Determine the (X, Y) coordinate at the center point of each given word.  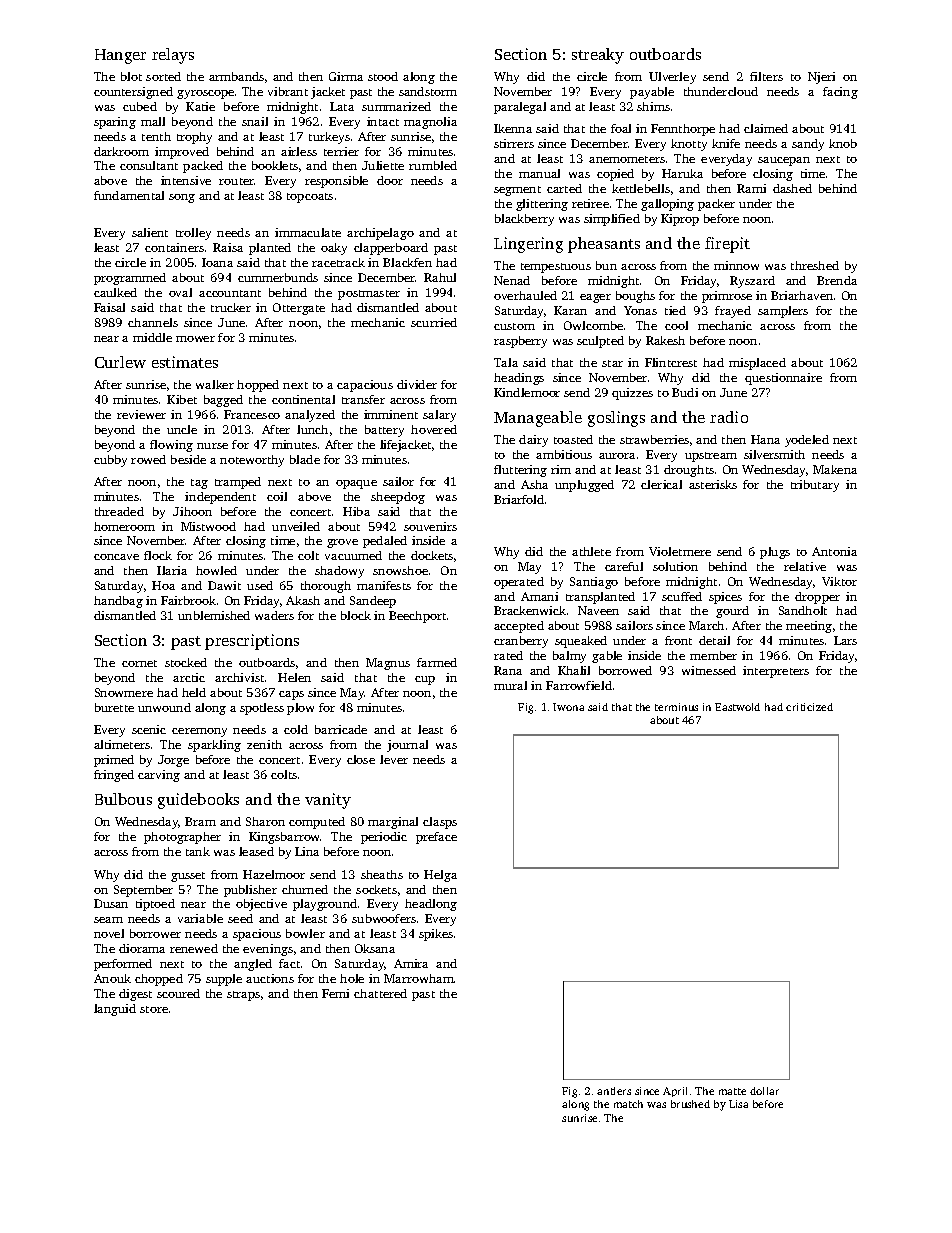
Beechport (417, 617)
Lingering (528, 245)
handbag (118, 602)
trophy (194, 138)
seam (108, 920)
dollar (764, 1091)
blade (305, 459)
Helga (440, 876)
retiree (590, 203)
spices (725, 598)
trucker (231, 307)
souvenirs (430, 526)
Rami (751, 188)
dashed (792, 188)
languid (115, 1010)
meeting (809, 627)
